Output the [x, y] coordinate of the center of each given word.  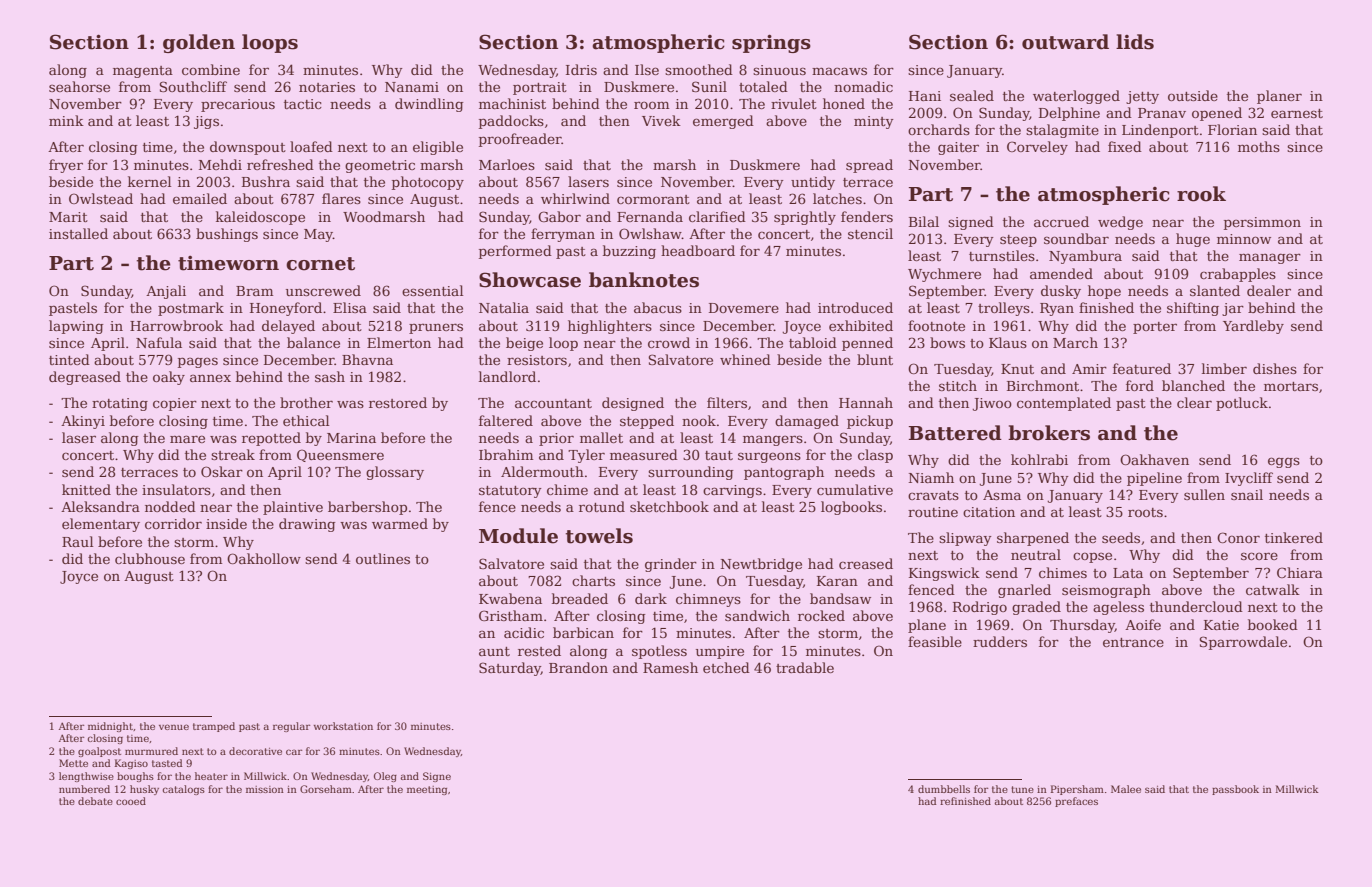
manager [1270, 258]
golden [199, 43]
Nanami [412, 87]
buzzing [629, 252]
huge [1193, 240]
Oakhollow [264, 558]
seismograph [1106, 591]
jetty [1142, 97]
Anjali [166, 292]
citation [989, 512]
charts [593, 580]
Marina [351, 438]
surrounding [691, 473]
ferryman [563, 235]
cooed [131, 801]
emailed [200, 198]
